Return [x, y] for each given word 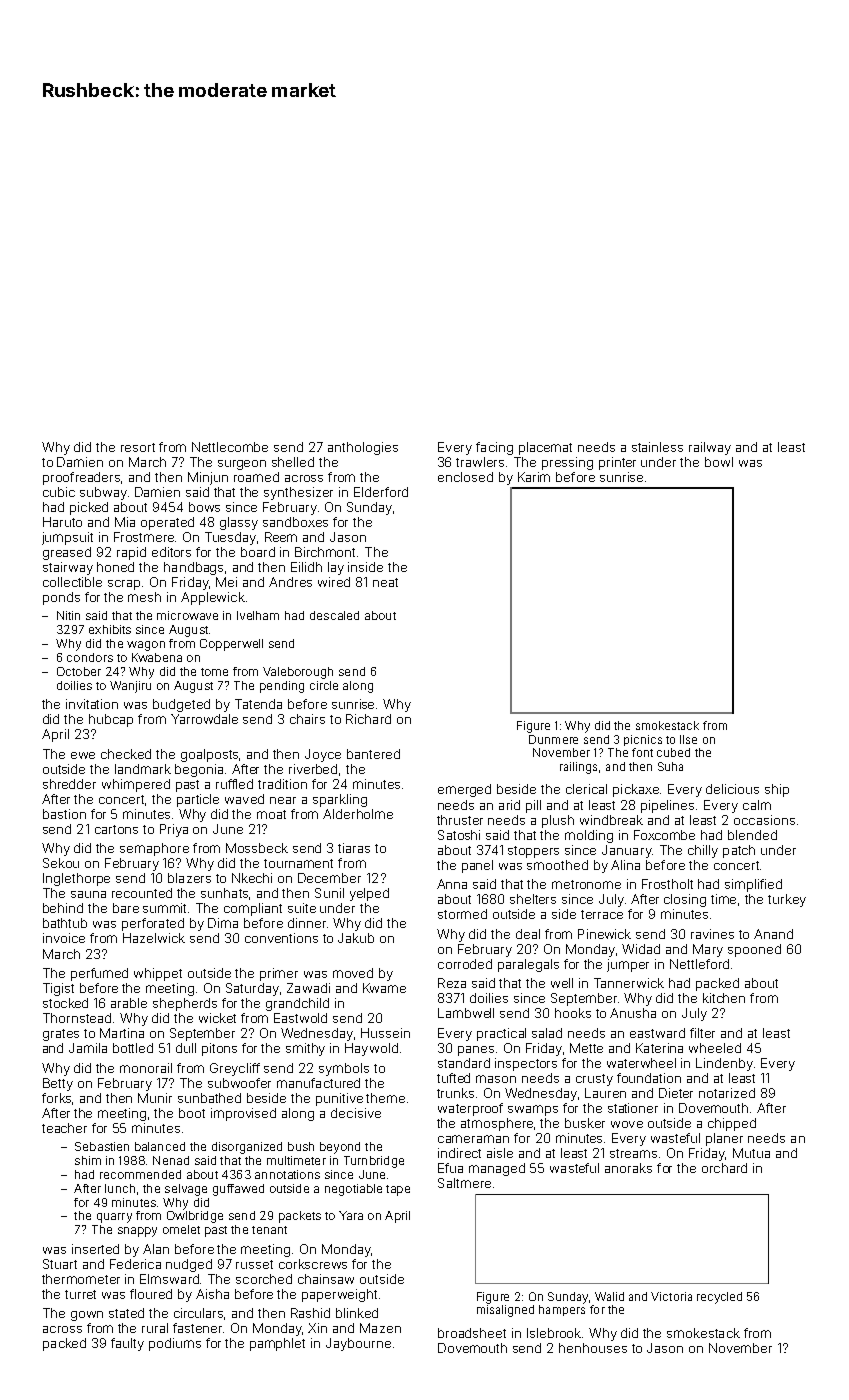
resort [138, 447]
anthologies [363, 448]
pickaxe [636, 790]
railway [710, 448]
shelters [533, 899]
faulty [127, 1344]
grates [61, 1035]
